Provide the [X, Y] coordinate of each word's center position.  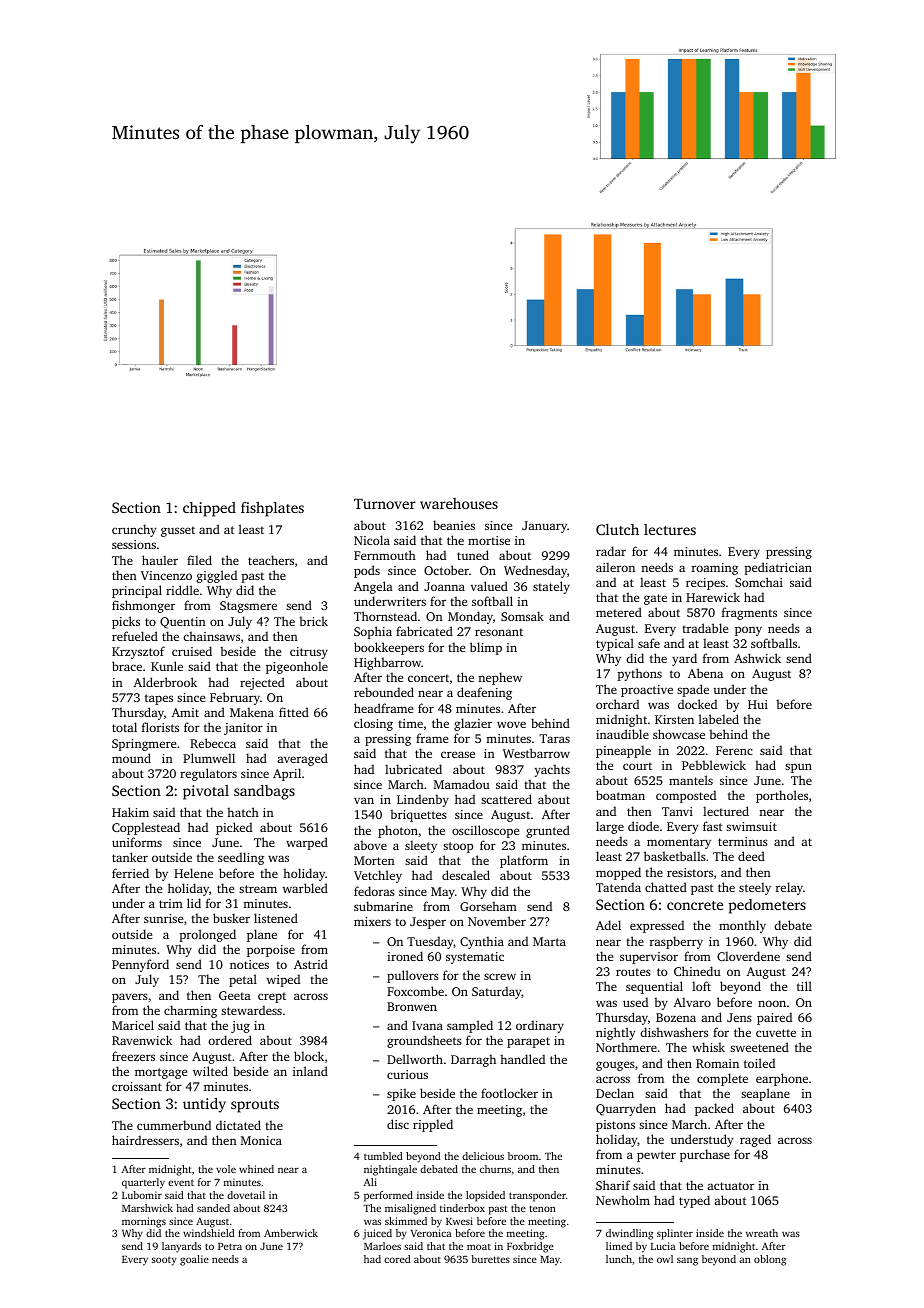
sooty [164, 1261]
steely [755, 888]
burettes [490, 1259]
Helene [193, 873]
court [637, 766]
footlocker [509, 1093]
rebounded [384, 692]
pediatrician [778, 568]
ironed [405, 956]
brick [313, 621]
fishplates [272, 509]
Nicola [372, 540]
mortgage [161, 1073]
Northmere [626, 1047]
